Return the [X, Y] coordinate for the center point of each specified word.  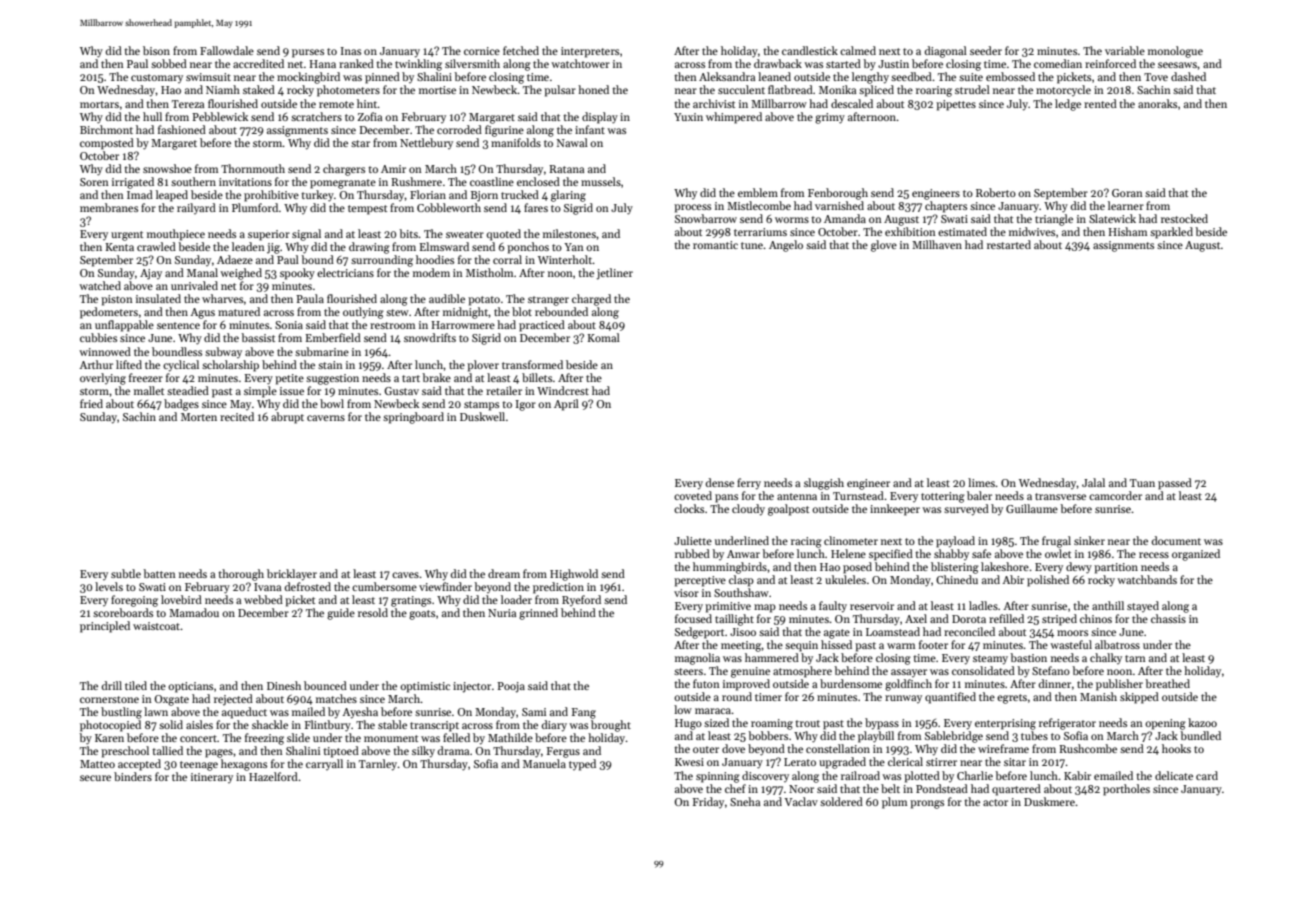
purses [308, 53]
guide [341, 614]
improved [746, 685]
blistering [955, 568]
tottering [943, 497]
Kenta [119, 247]
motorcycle [1063, 90]
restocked [1184, 218]
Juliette [693, 540]
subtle [126, 573]
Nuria [502, 613]
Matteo [97, 764]
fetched [521, 50]
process [692, 208]
